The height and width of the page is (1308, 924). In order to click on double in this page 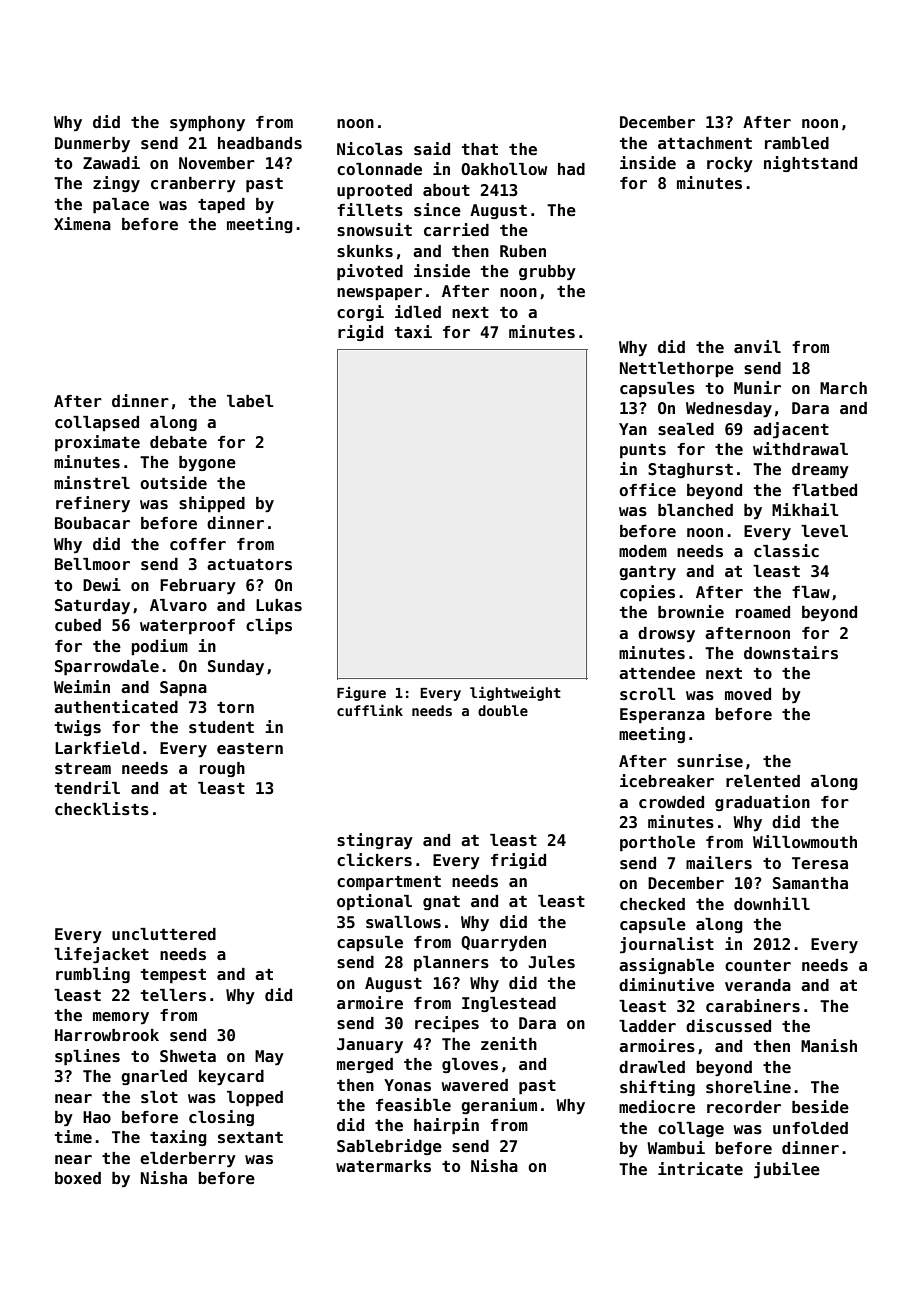, I will do `click(503, 710)`.
